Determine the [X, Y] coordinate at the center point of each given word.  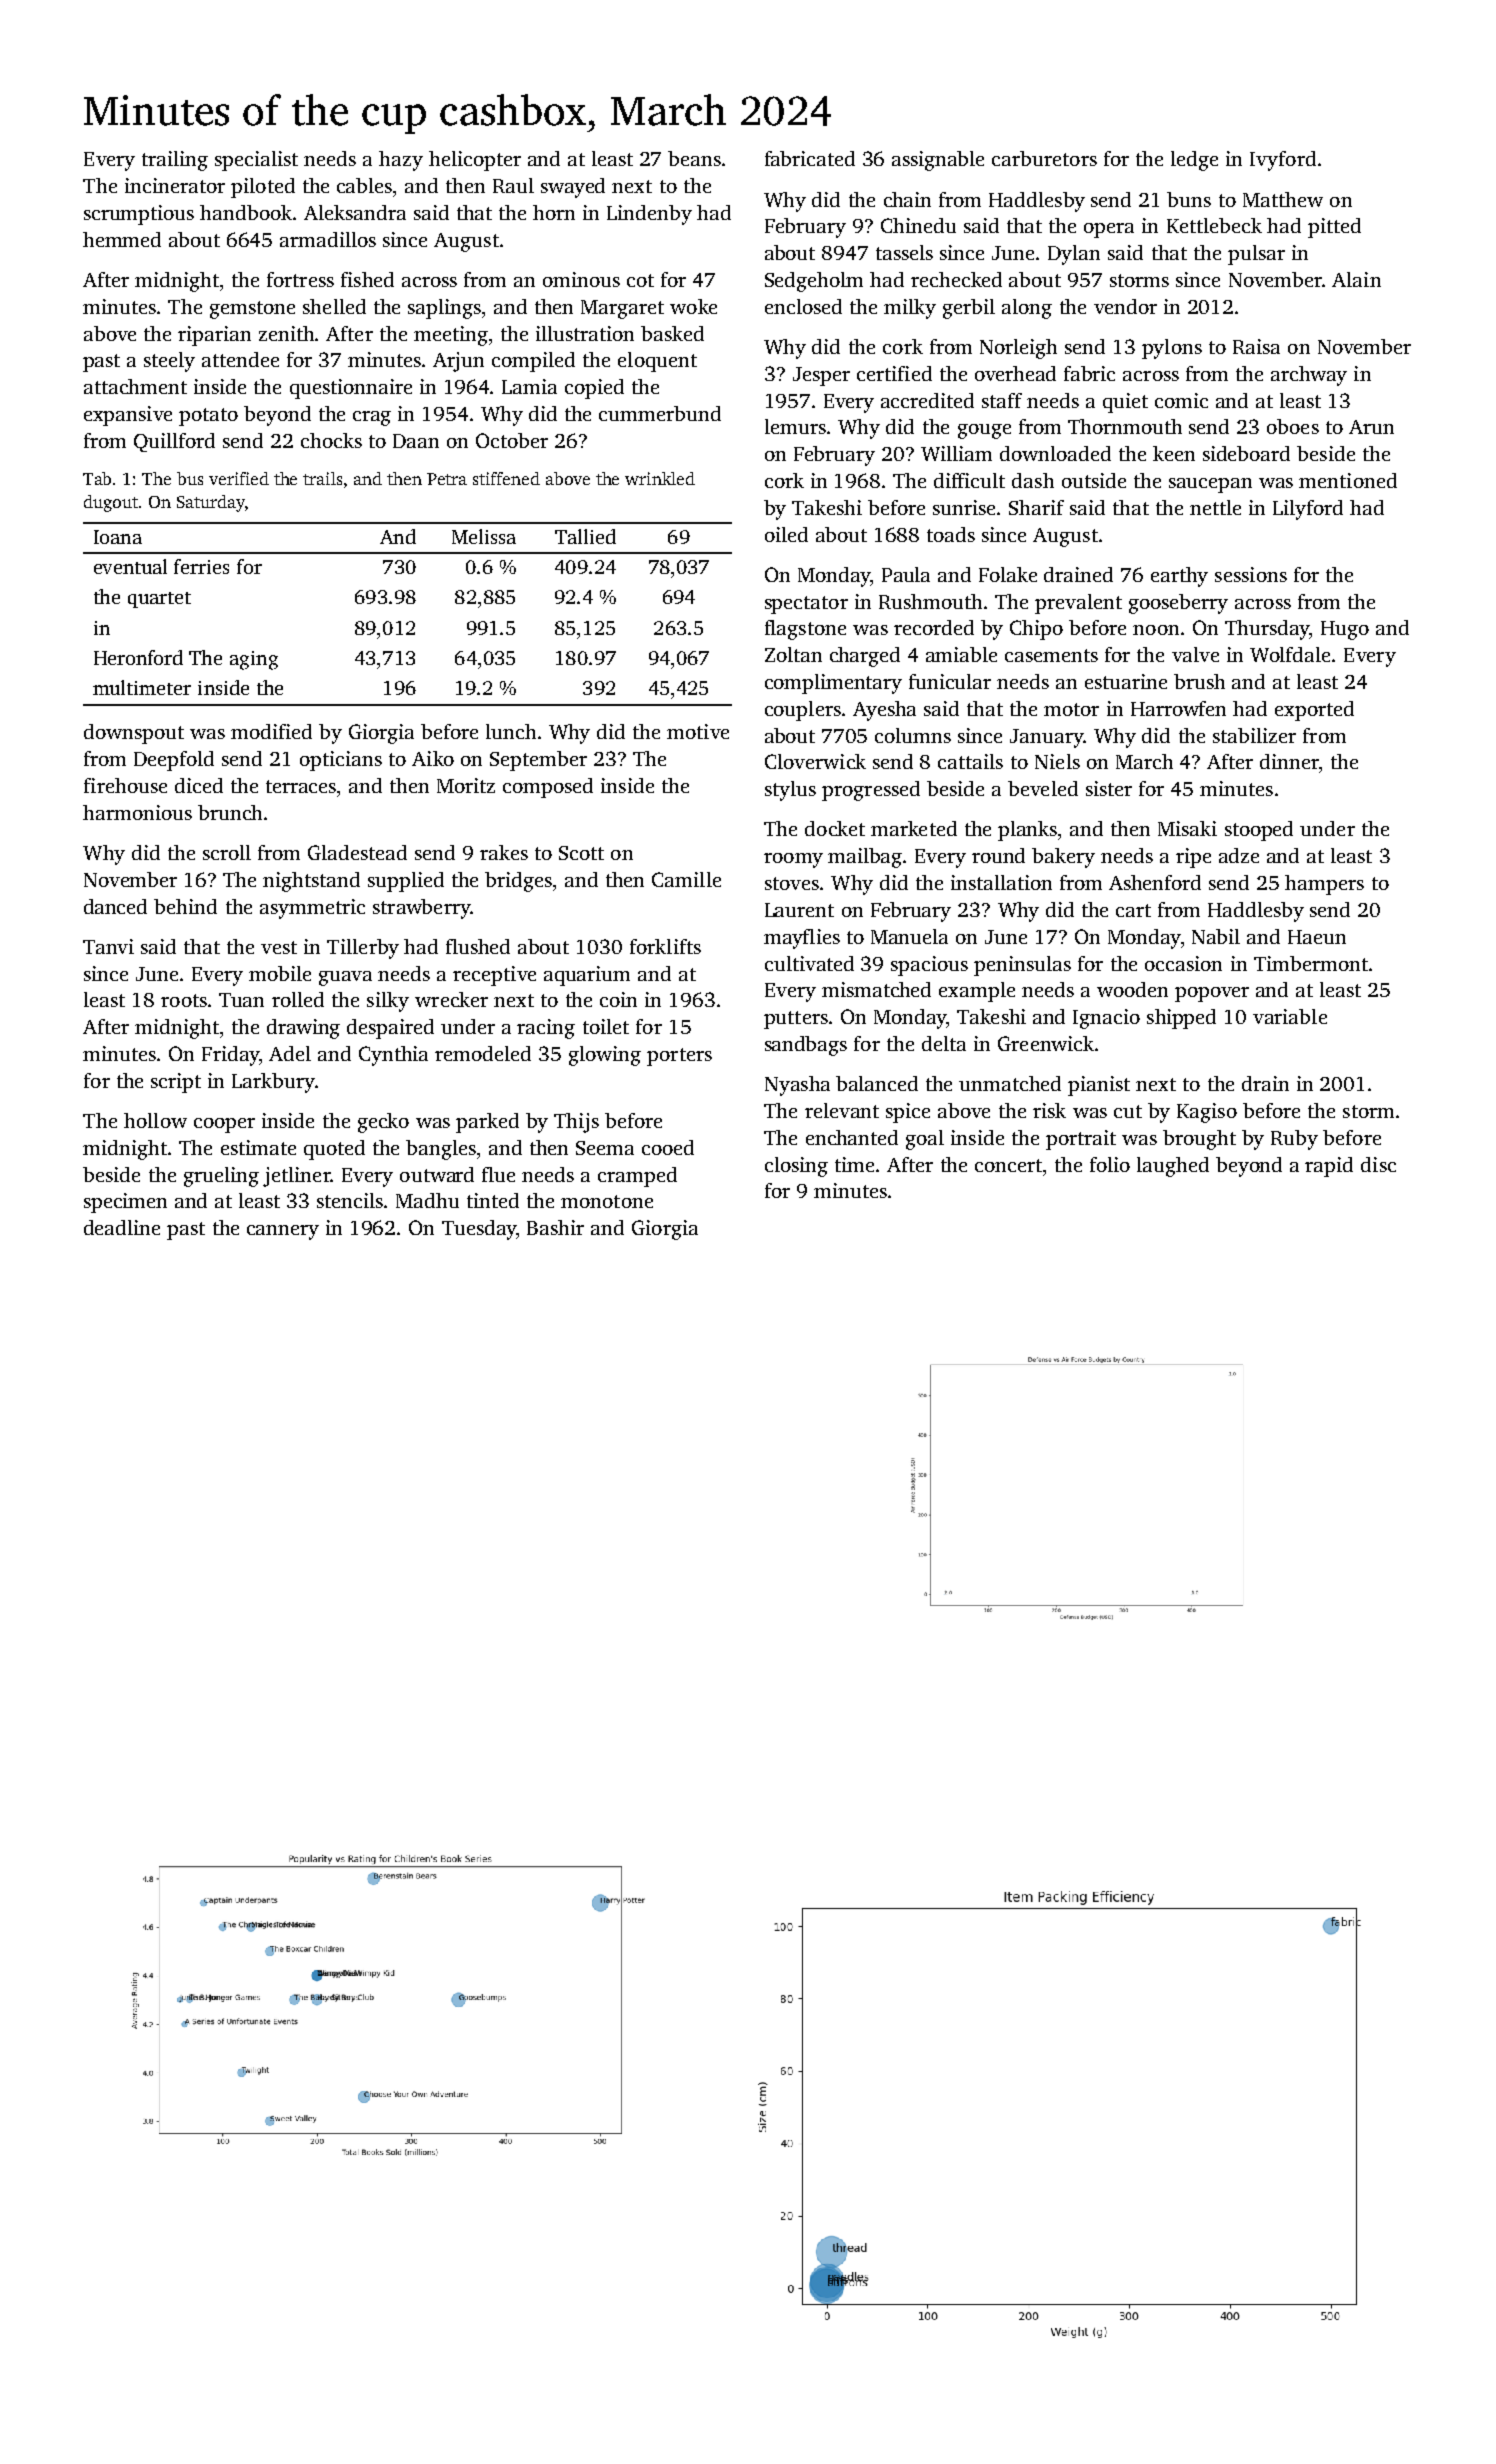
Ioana [118, 537]
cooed [668, 1147]
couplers [803, 711]
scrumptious [139, 215]
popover [1212, 994]
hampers [1324, 885]
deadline [122, 1227]
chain [907, 199]
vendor [1125, 306]
